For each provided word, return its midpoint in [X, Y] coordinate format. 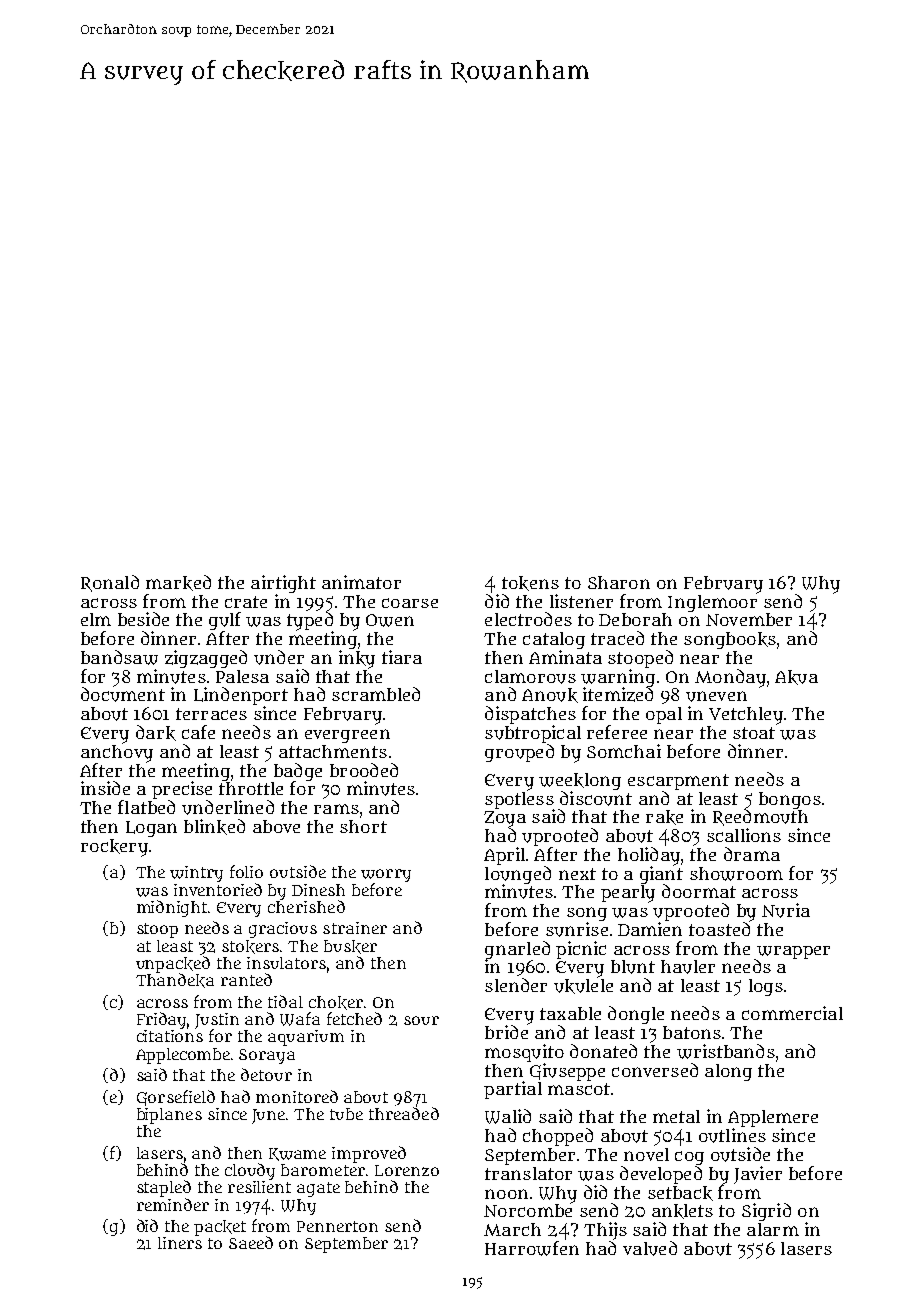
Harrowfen [532, 1248]
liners [180, 1243]
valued [650, 1248]
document [123, 694]
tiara [402, 657]
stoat [754, 733]
